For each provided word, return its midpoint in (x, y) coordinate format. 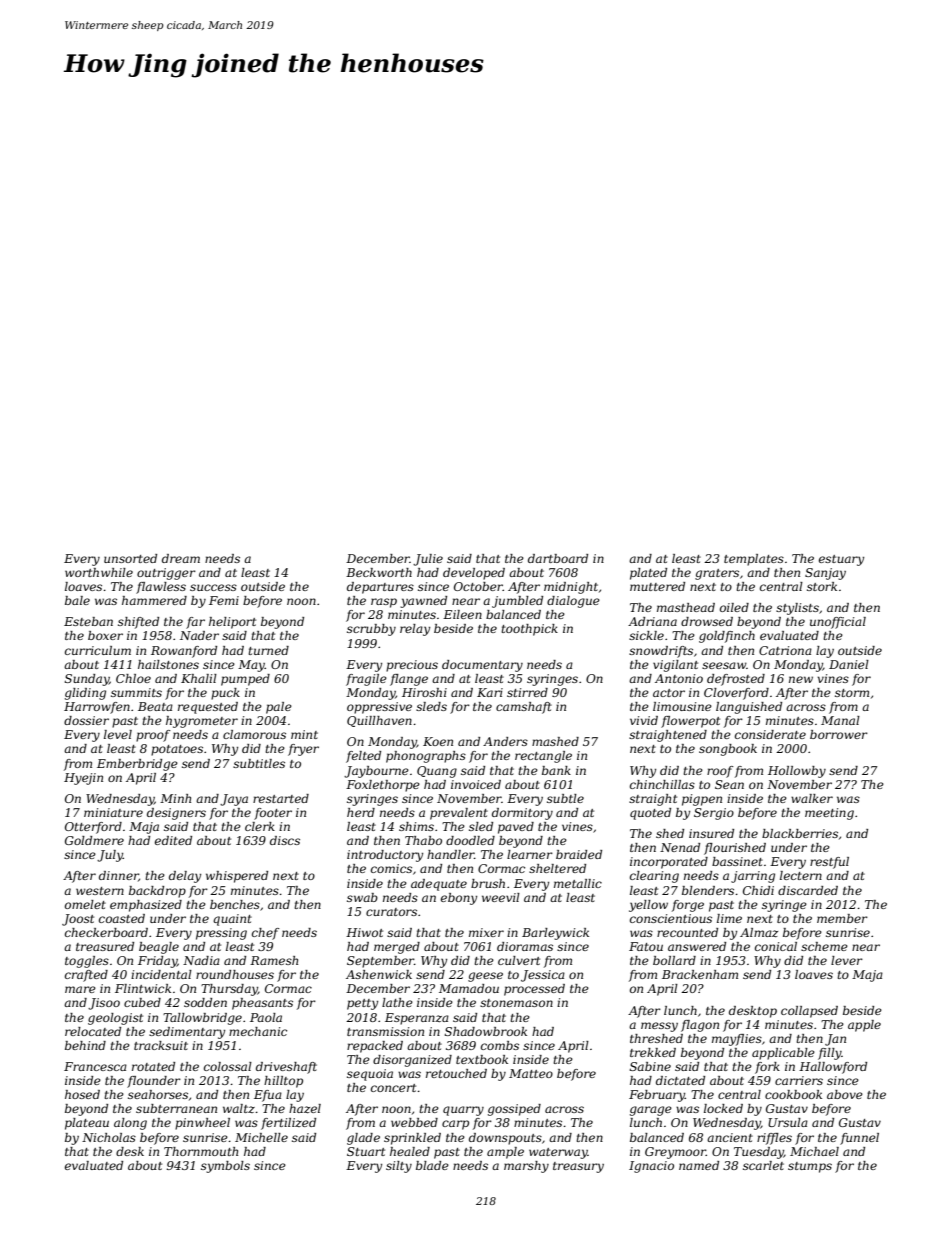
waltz (239, 1108)
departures (380, 588)
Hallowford (833, 1068)
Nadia (201, 960)
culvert (519, 960)
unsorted (130, 558)
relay (415, 630)
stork (822, 586)
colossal (228, 1066)
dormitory (522, 814)
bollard (674, 960)
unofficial (838, 623)
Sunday (87, 680)
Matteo (531, 1073)
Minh (175, 798)
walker (812, 798)
